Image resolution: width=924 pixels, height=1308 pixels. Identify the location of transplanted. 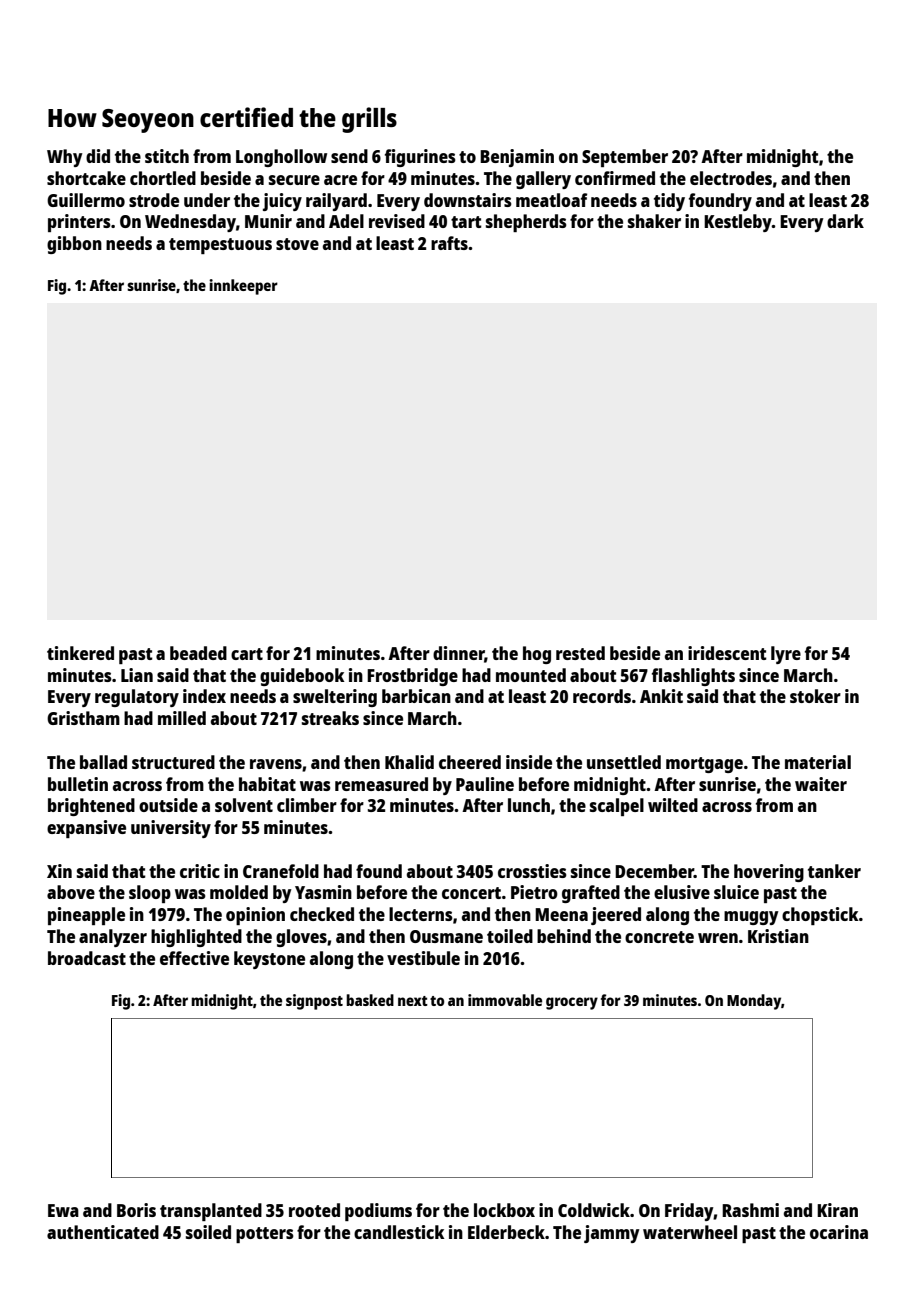
(211, 1212).
